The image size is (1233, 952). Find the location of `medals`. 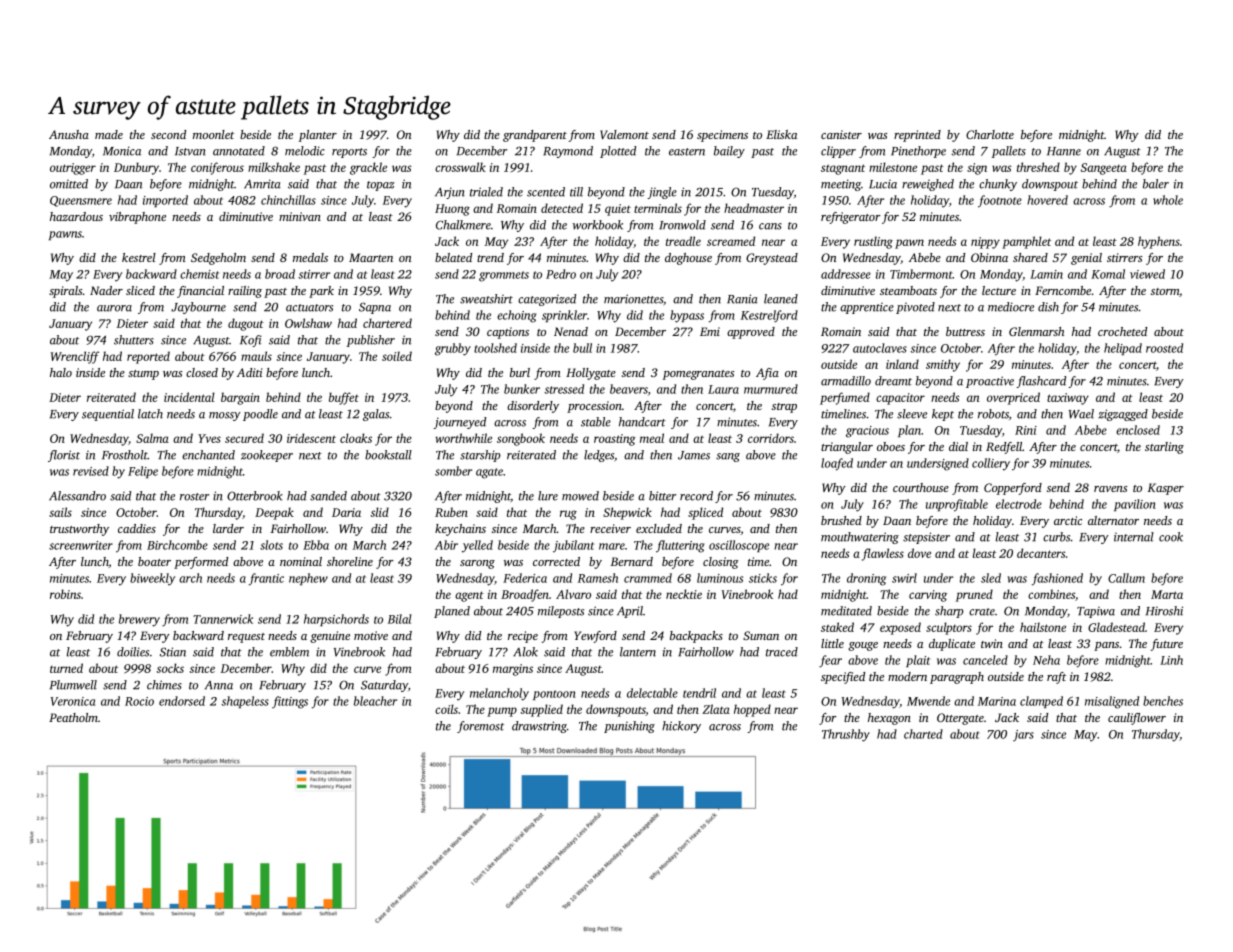

medals is located at coordinates (310, 257).
